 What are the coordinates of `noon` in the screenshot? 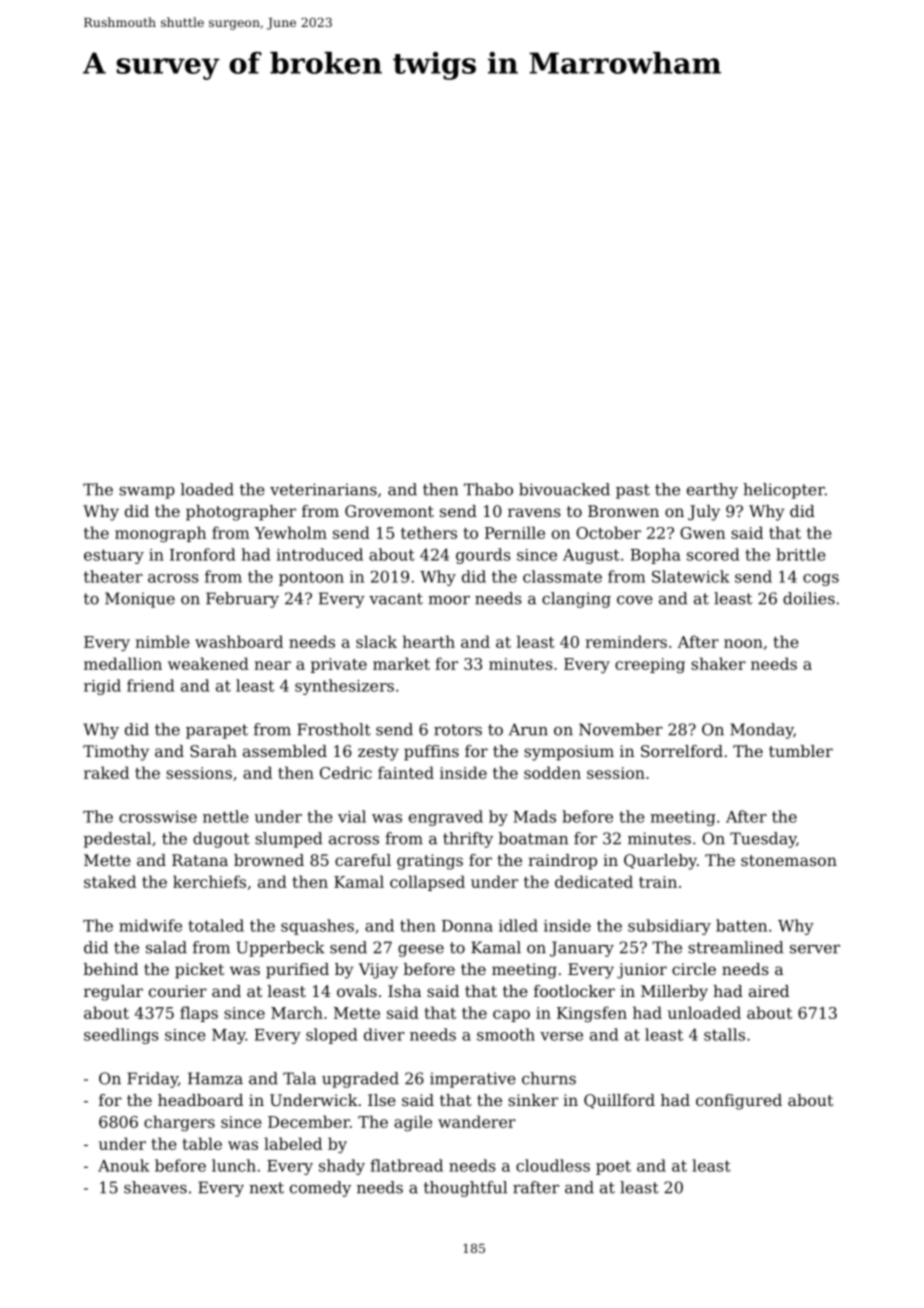 It's located at (743, 643).
